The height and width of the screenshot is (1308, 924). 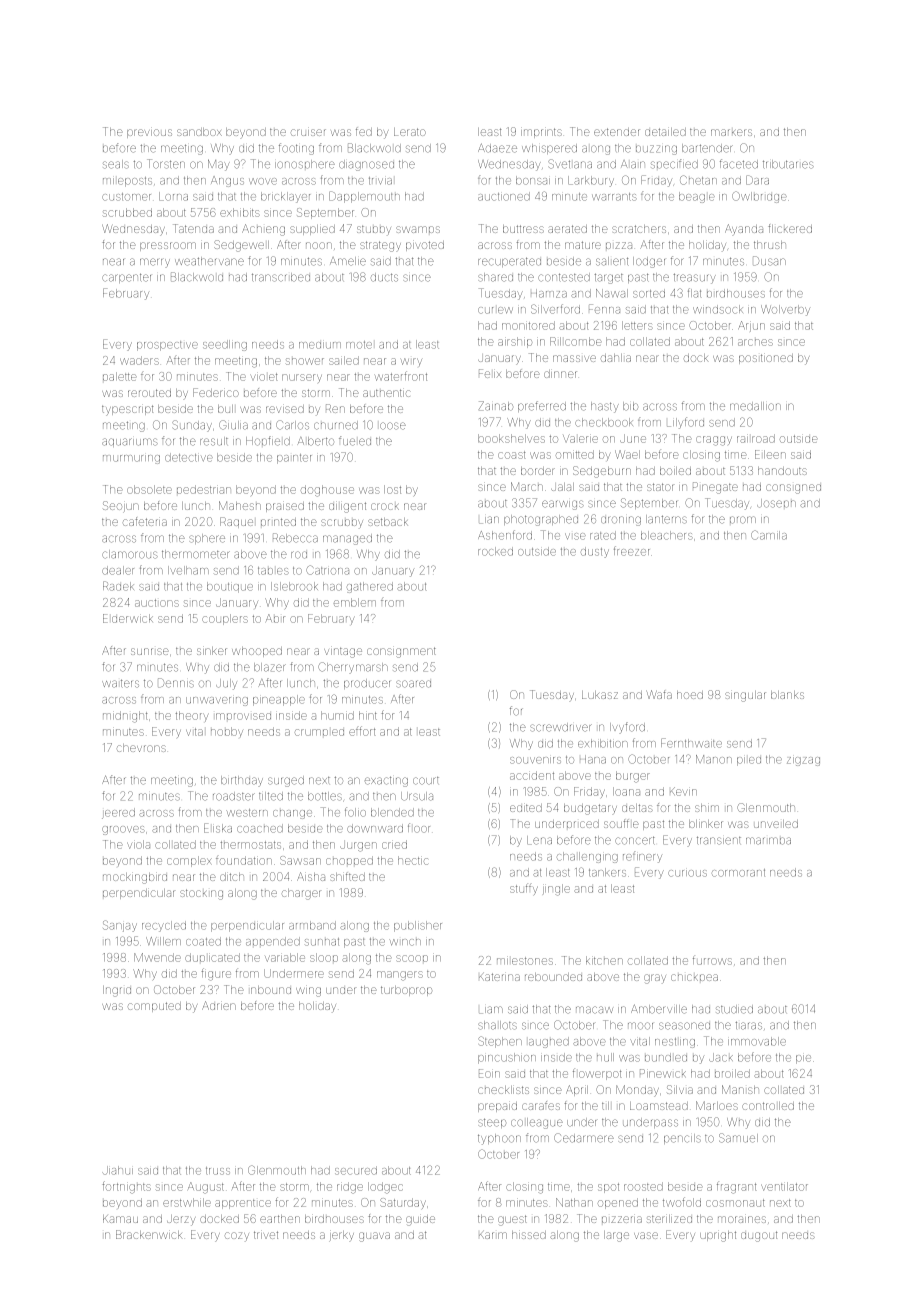 I want to click on Dusan, so click(x=769, y=261).
